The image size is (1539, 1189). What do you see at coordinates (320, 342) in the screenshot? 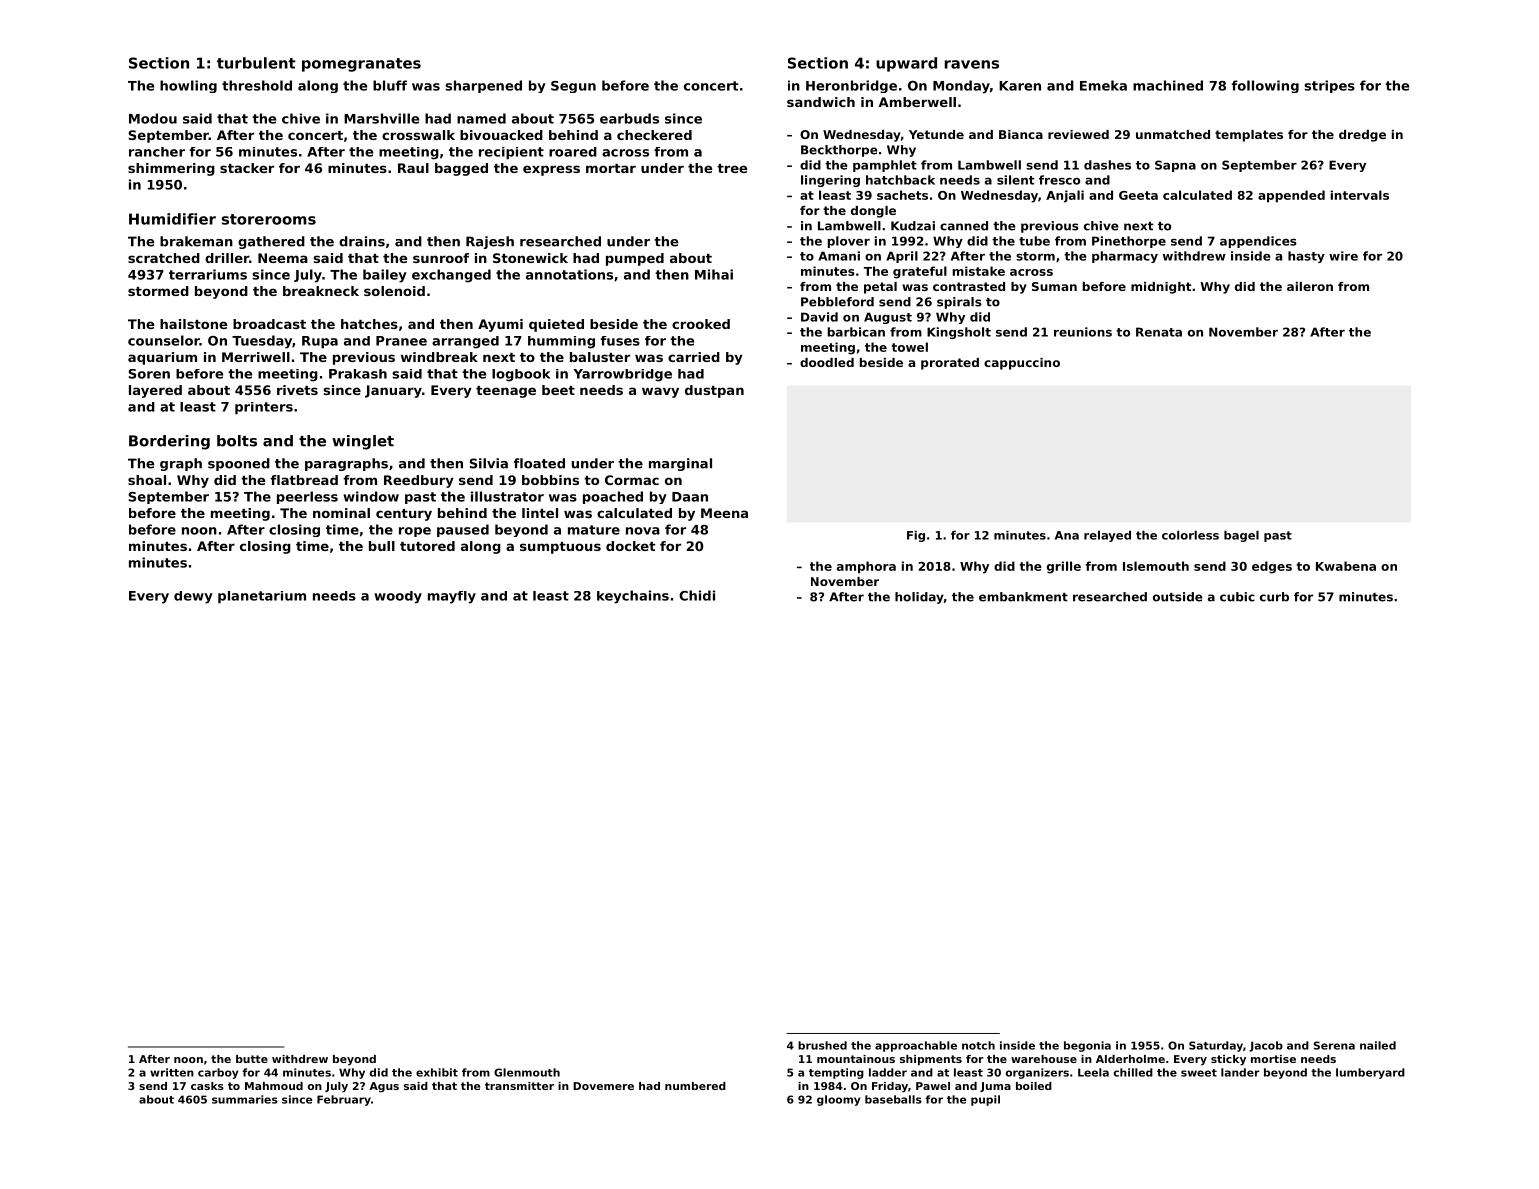
I see `Rupa` at bounding box center [320, 342].
